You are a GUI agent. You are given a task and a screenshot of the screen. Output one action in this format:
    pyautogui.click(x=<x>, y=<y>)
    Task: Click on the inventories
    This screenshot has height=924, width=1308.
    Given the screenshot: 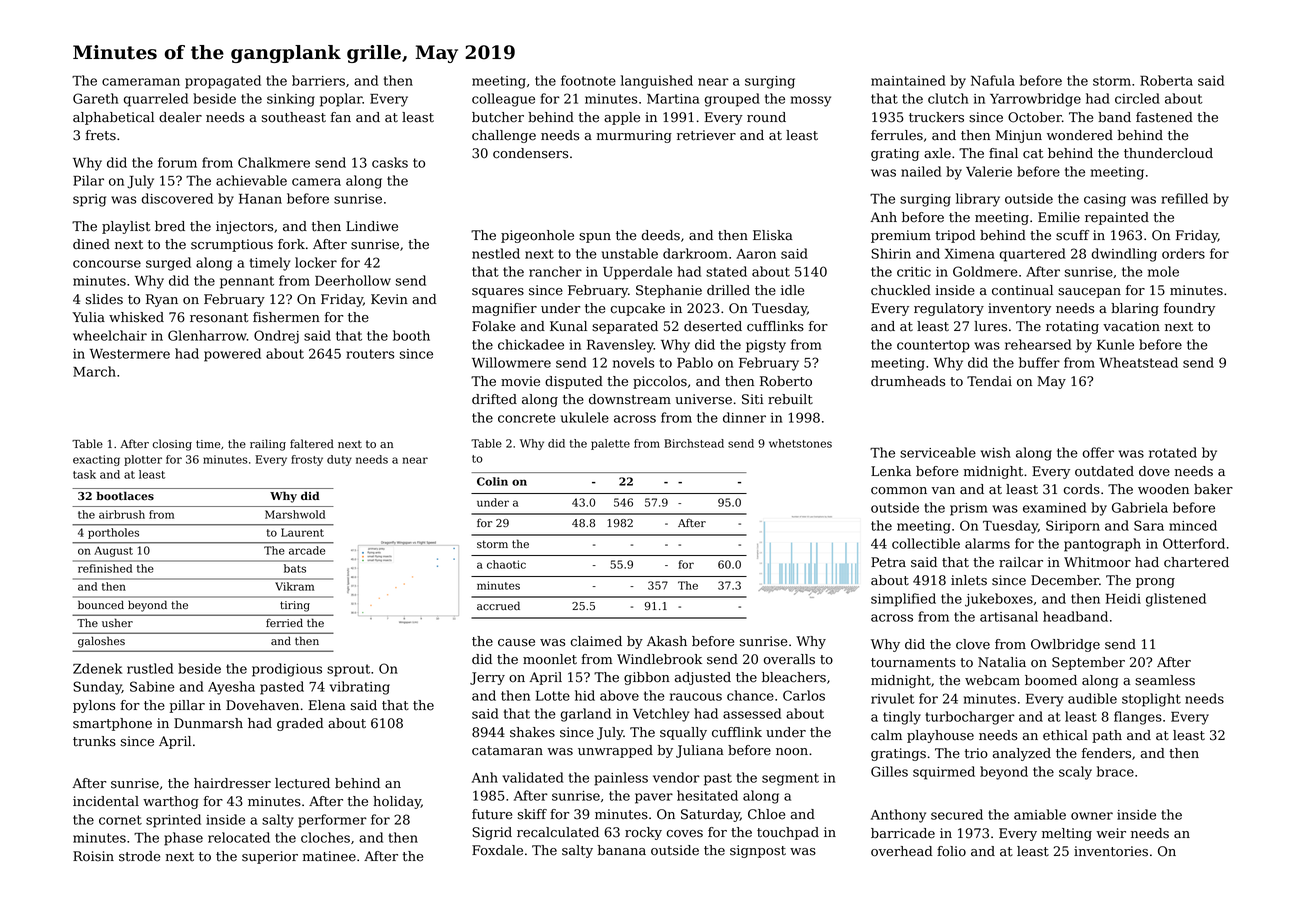 What is the action you would take?
    pyautogui.click(x=1111, y=851)
